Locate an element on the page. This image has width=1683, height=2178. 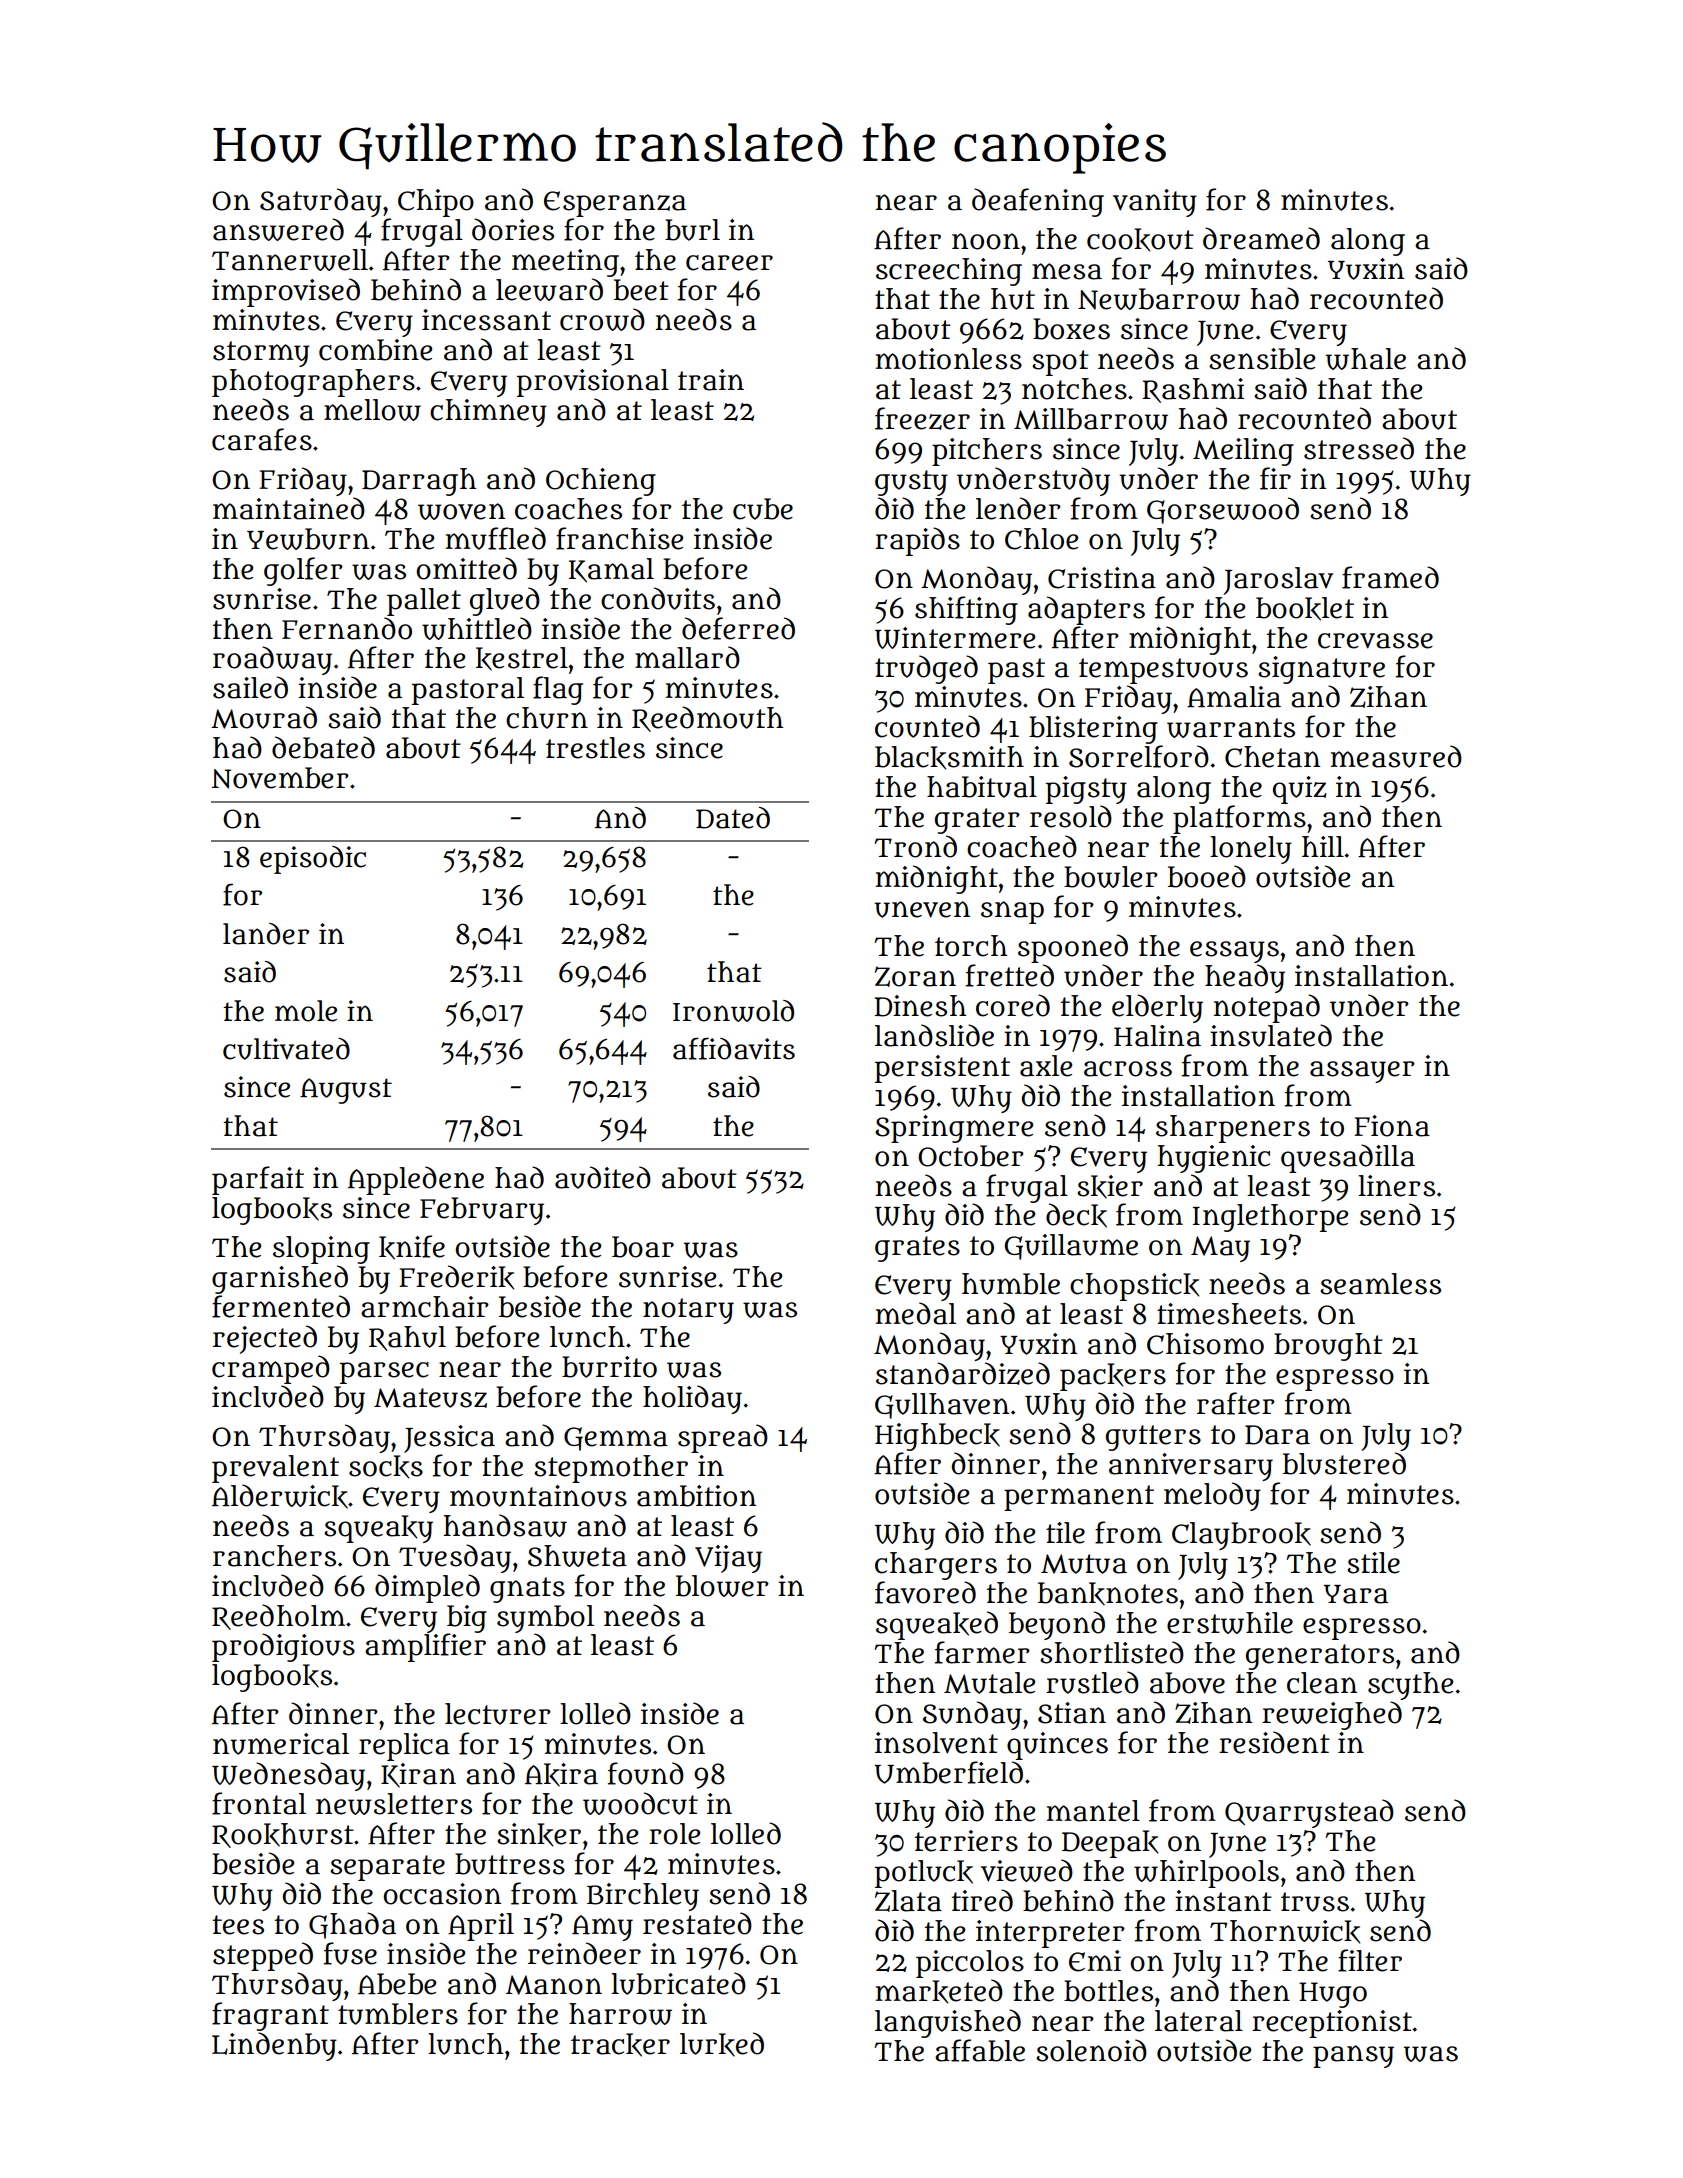
vanity is located at coordinates (1155, 203).
